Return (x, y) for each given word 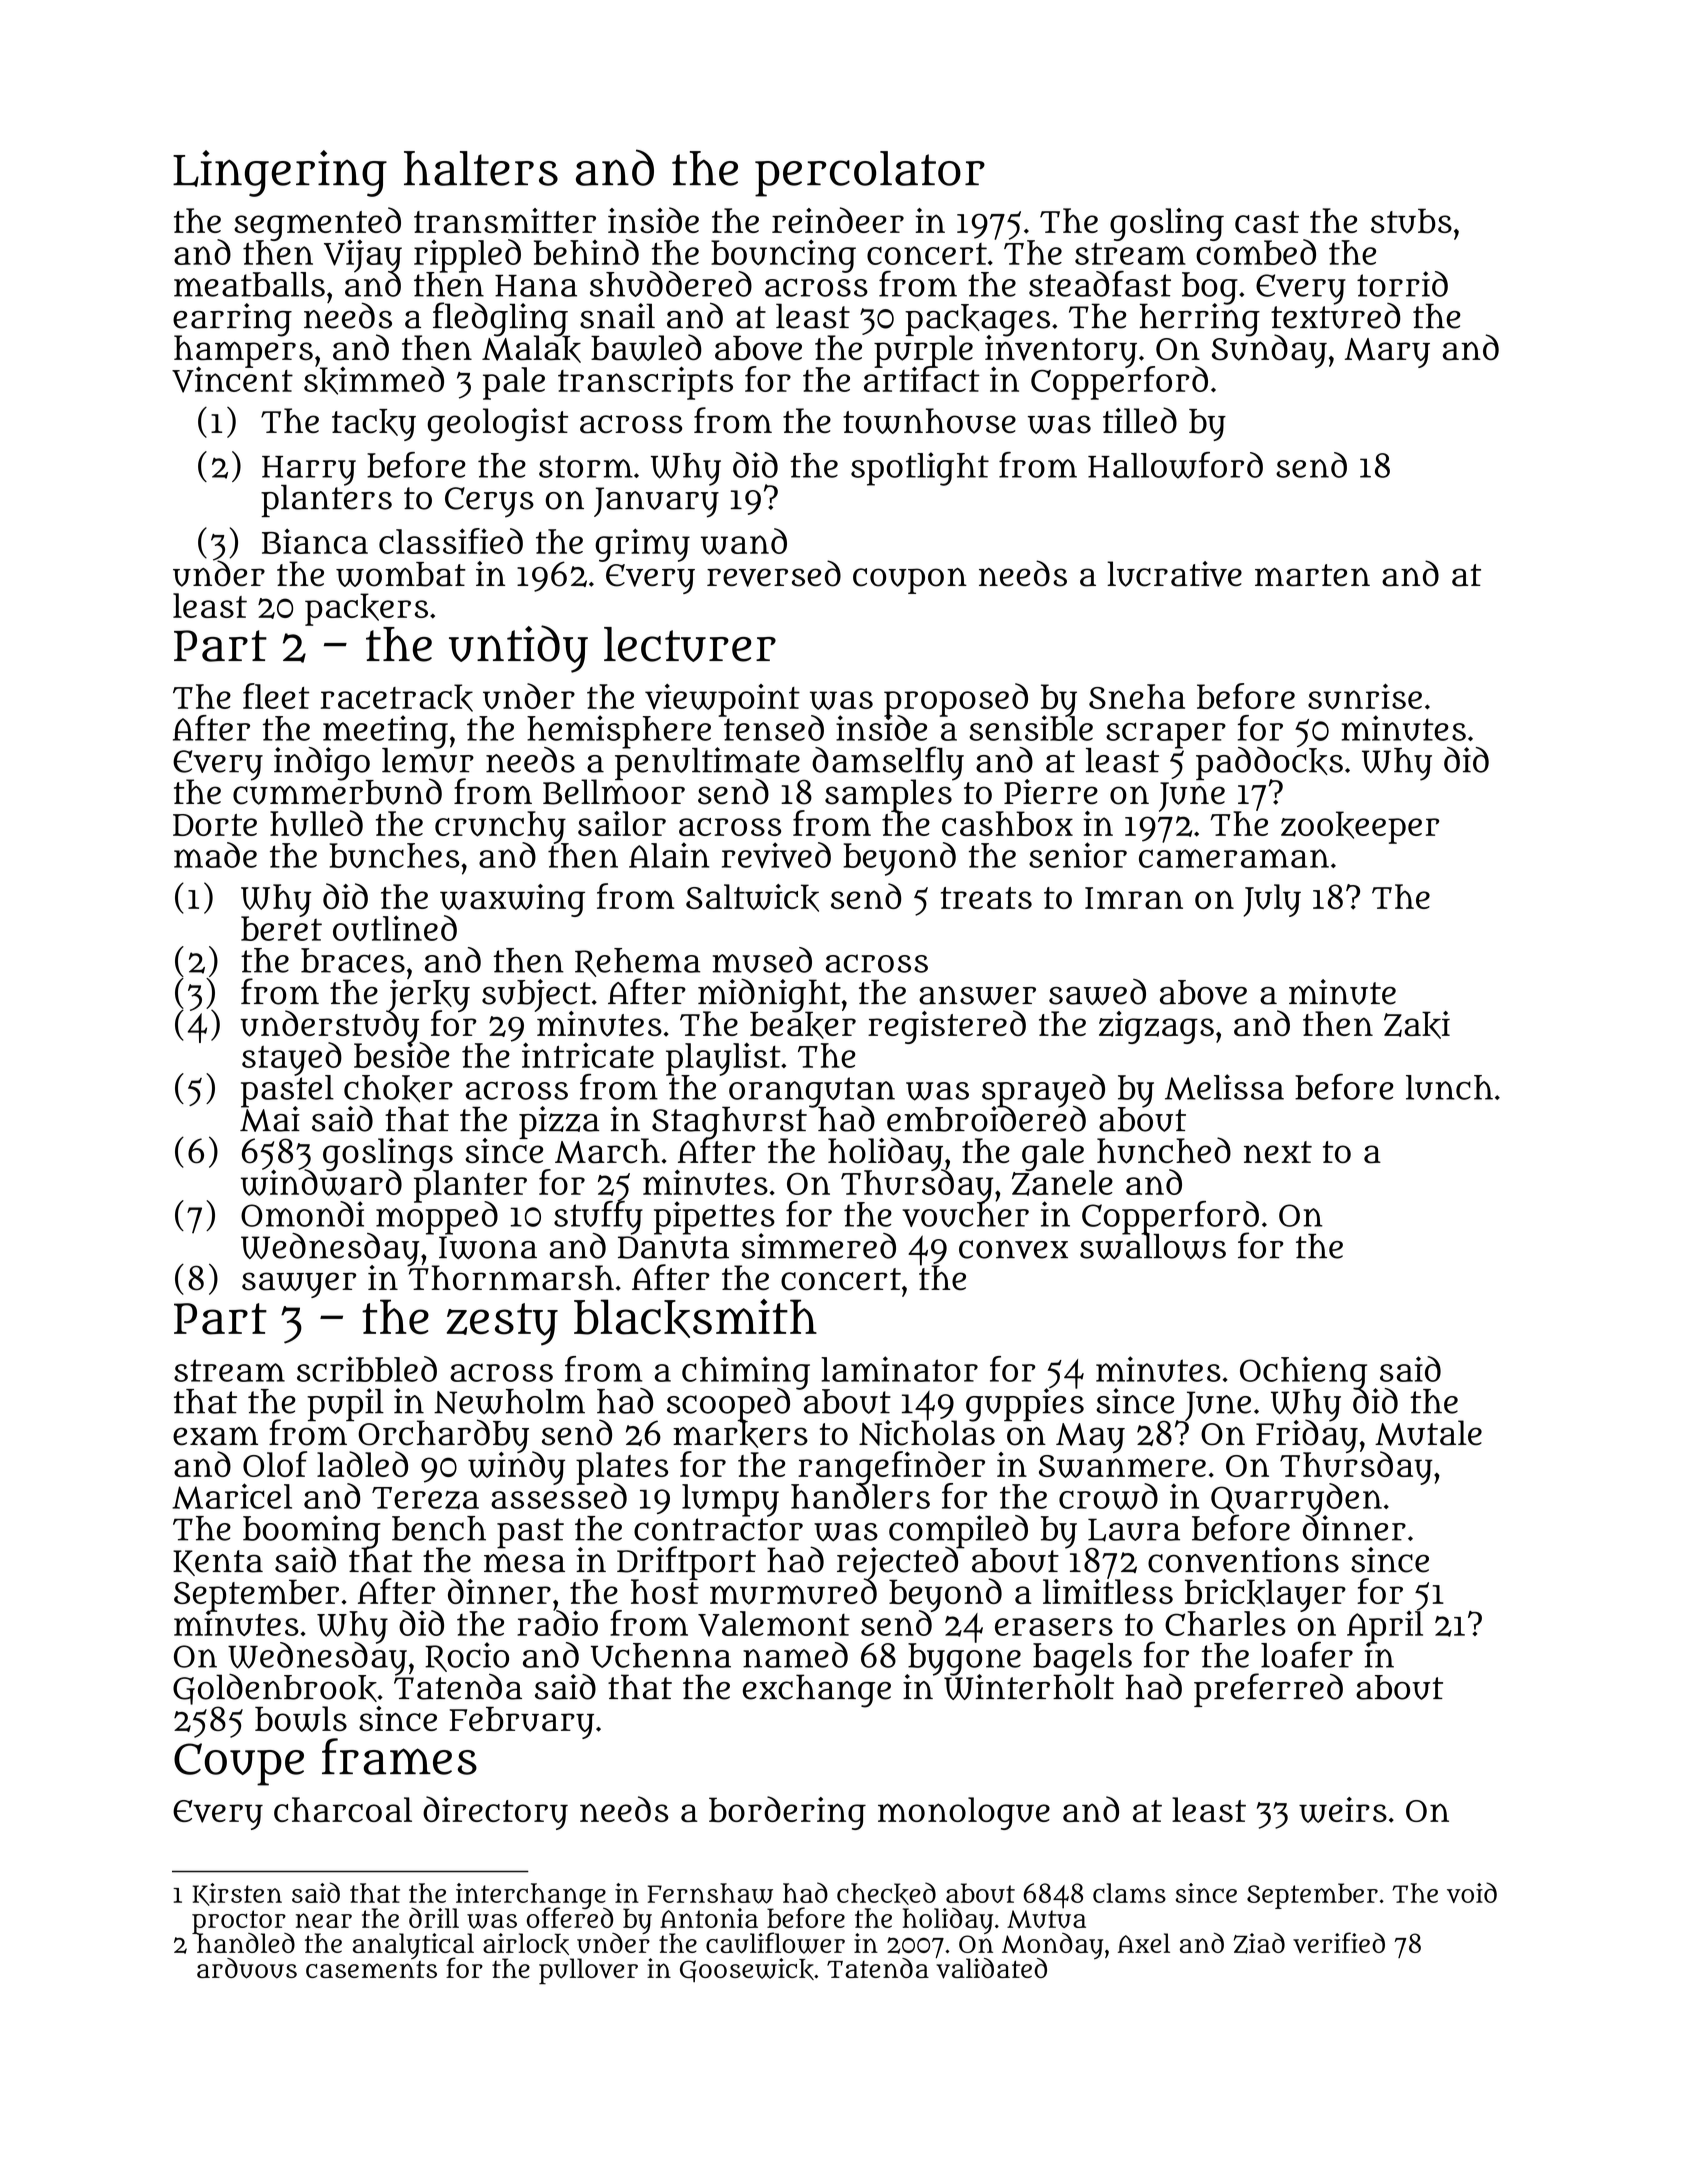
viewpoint (722, 700)
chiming (746, 1372)
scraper (1166, 735)
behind (586, 252)
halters (481, 168)
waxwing (512, 900)
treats (986, 898)
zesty (502, 1324)
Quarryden (1296, 1499)
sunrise (1365, 697)
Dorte (215, 825)
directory (495, 1813)
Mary (1387, 353)
